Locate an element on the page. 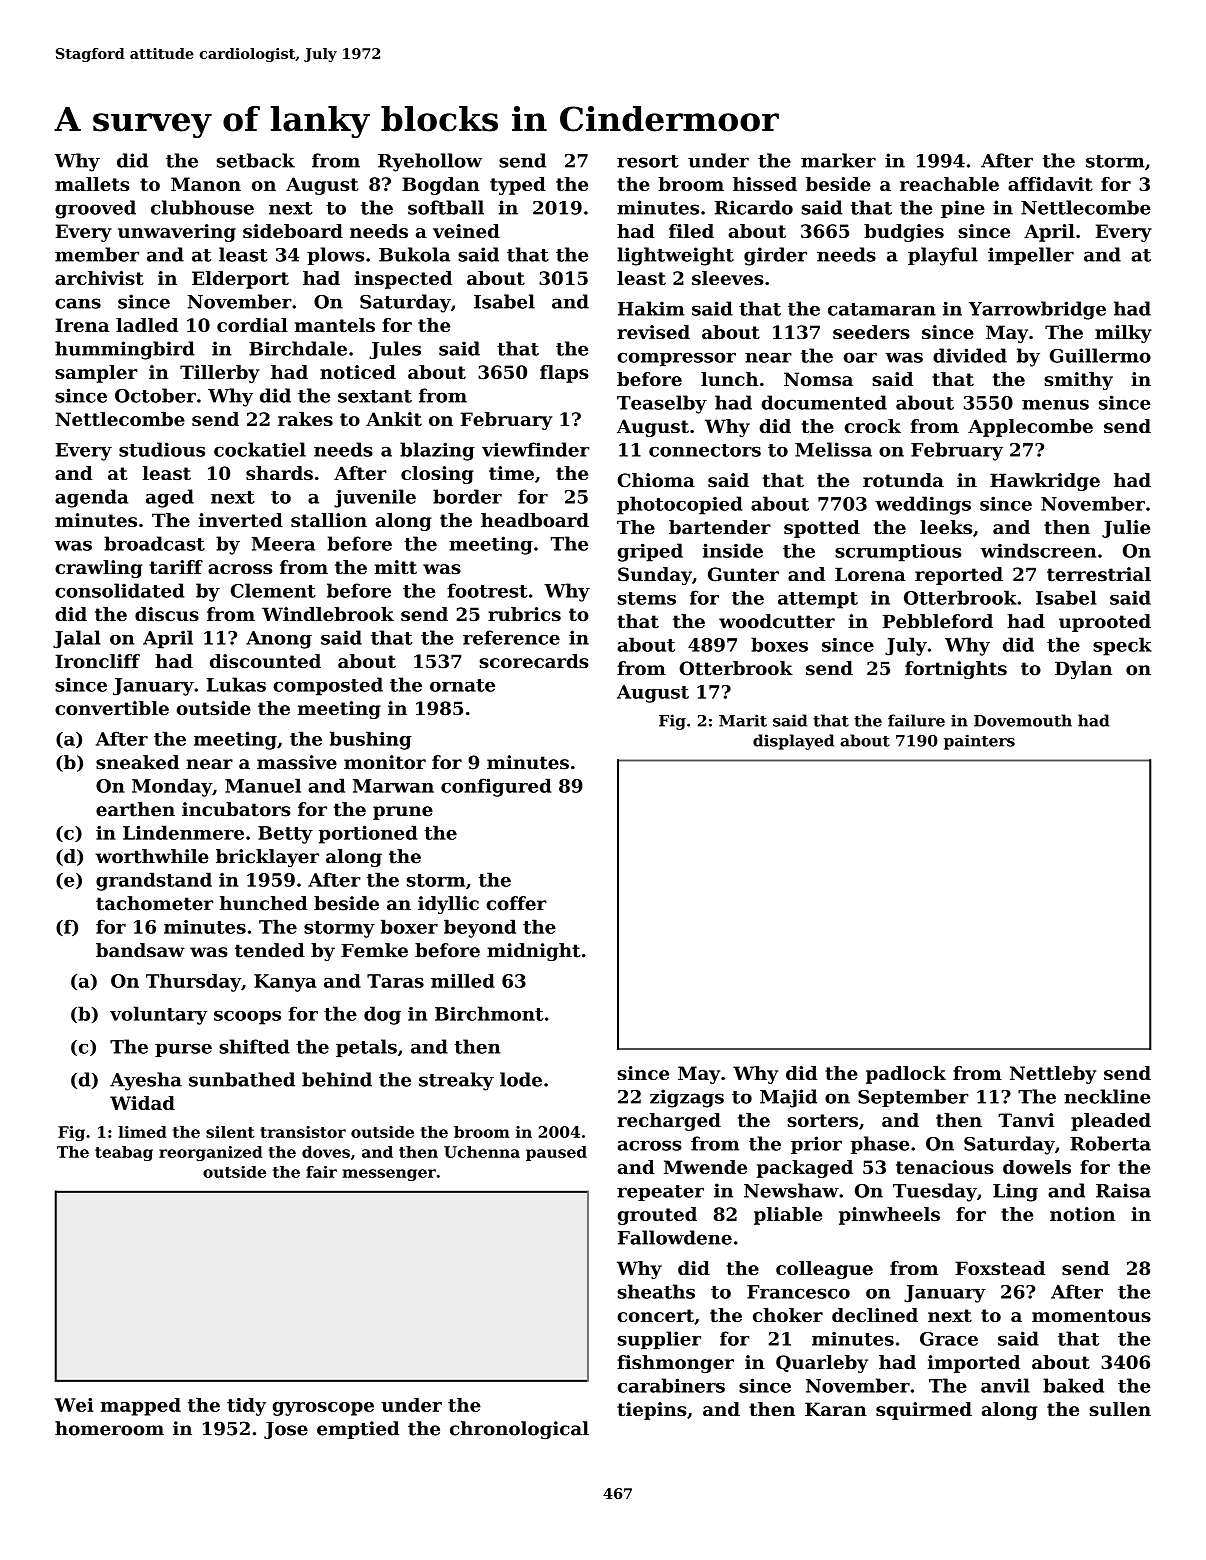 The width and height of the document is (1206, 1560). beyond is located at coordinates (480, 928).
